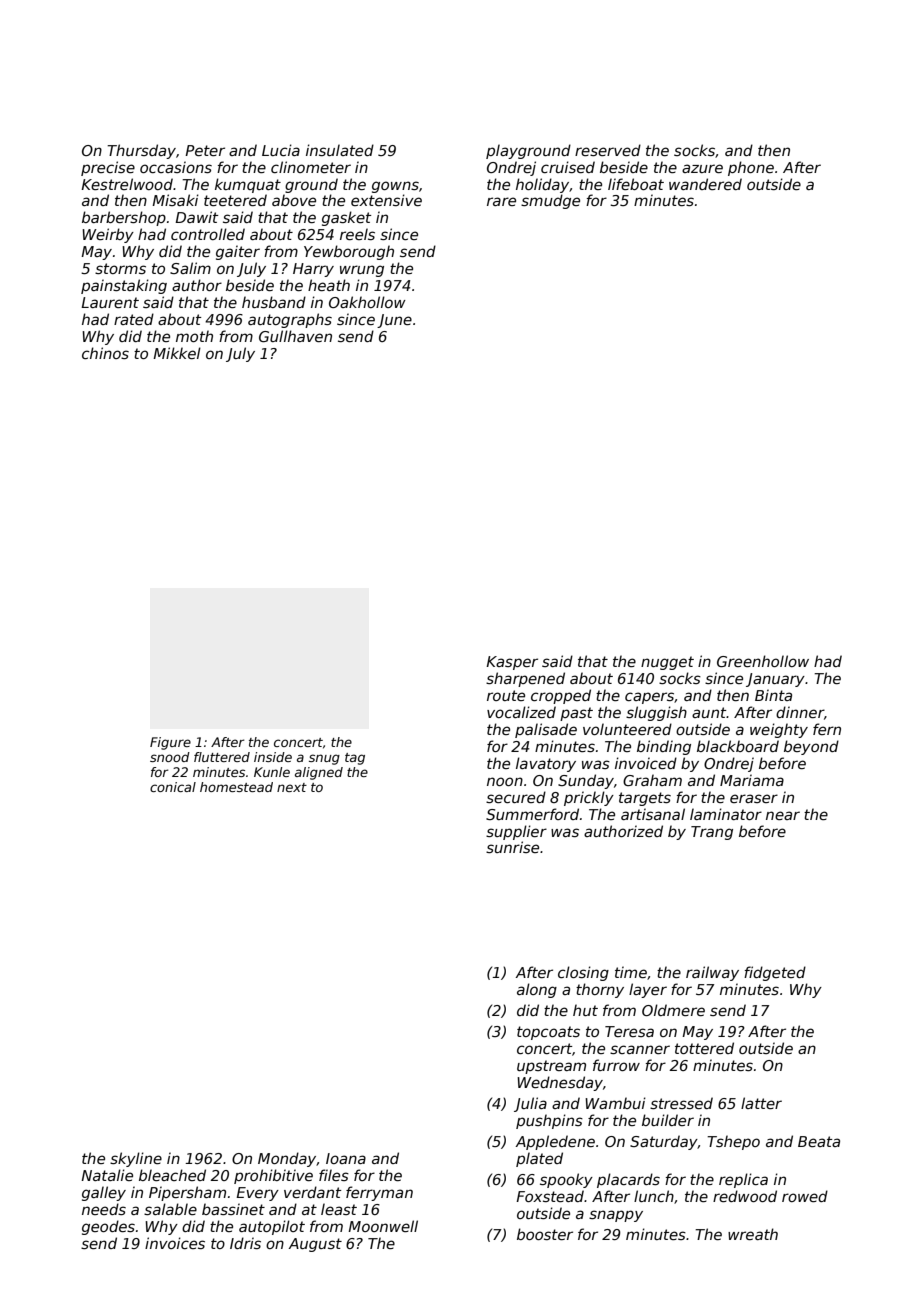  Describe the element at coordinates (233, 1209) in the screenshot. I see `bassinet` at that location.
